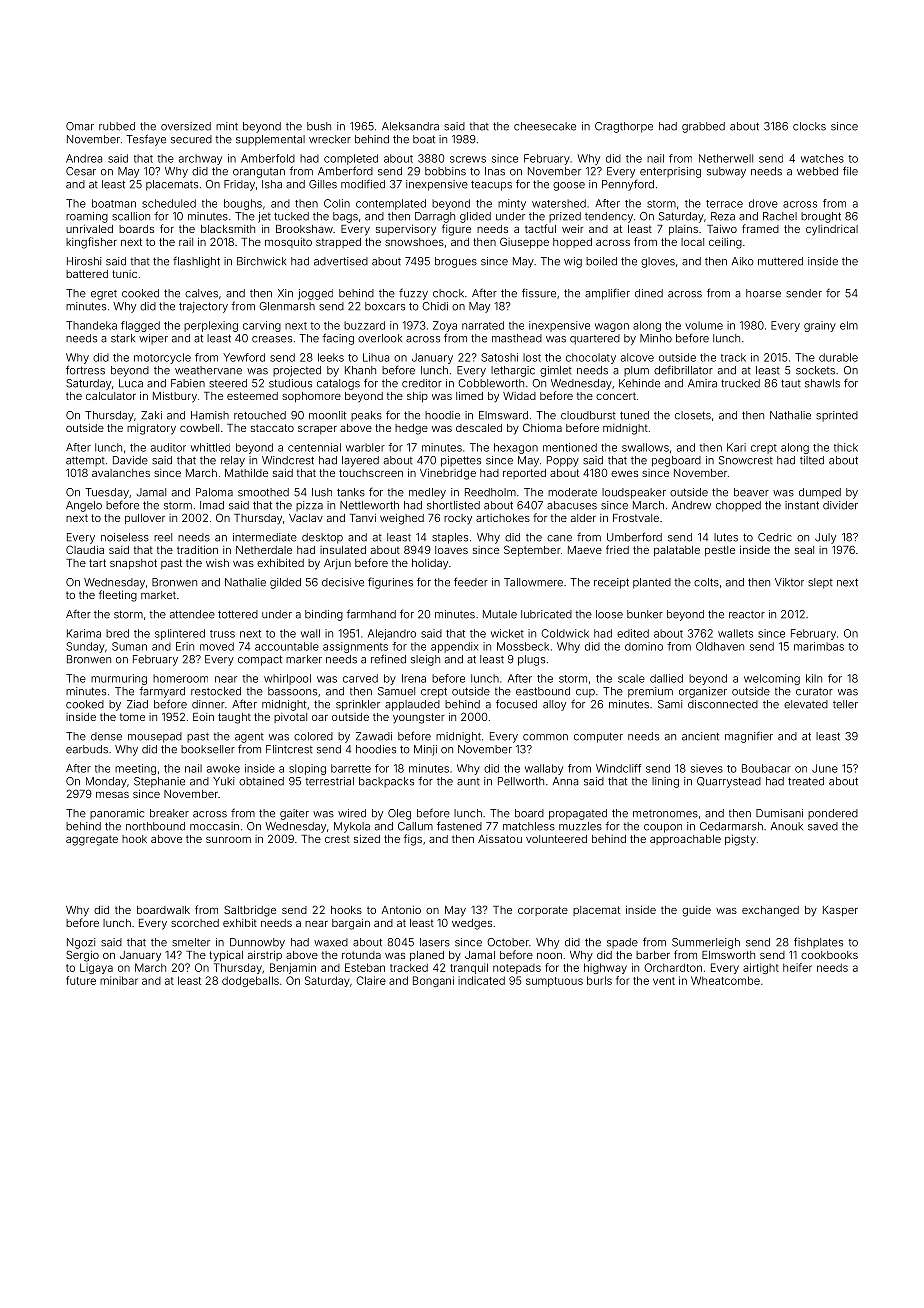 Image resolution: width=924 pixels, height=1308 pixels. Describe the element at coordinates (475, 217) in the screenshot. I see `glided` at that location.
